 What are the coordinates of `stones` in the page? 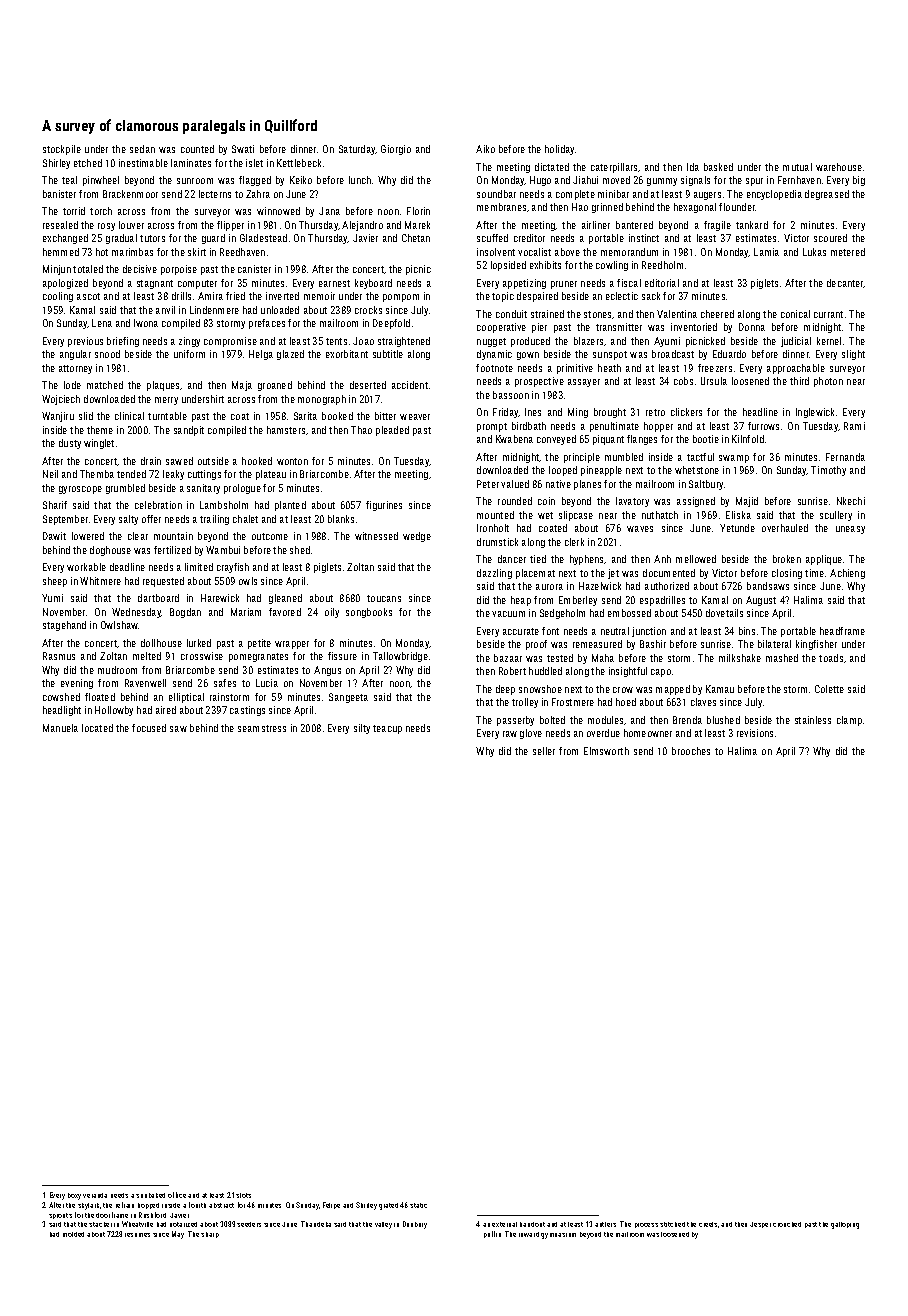 It's located at (598, 315).
